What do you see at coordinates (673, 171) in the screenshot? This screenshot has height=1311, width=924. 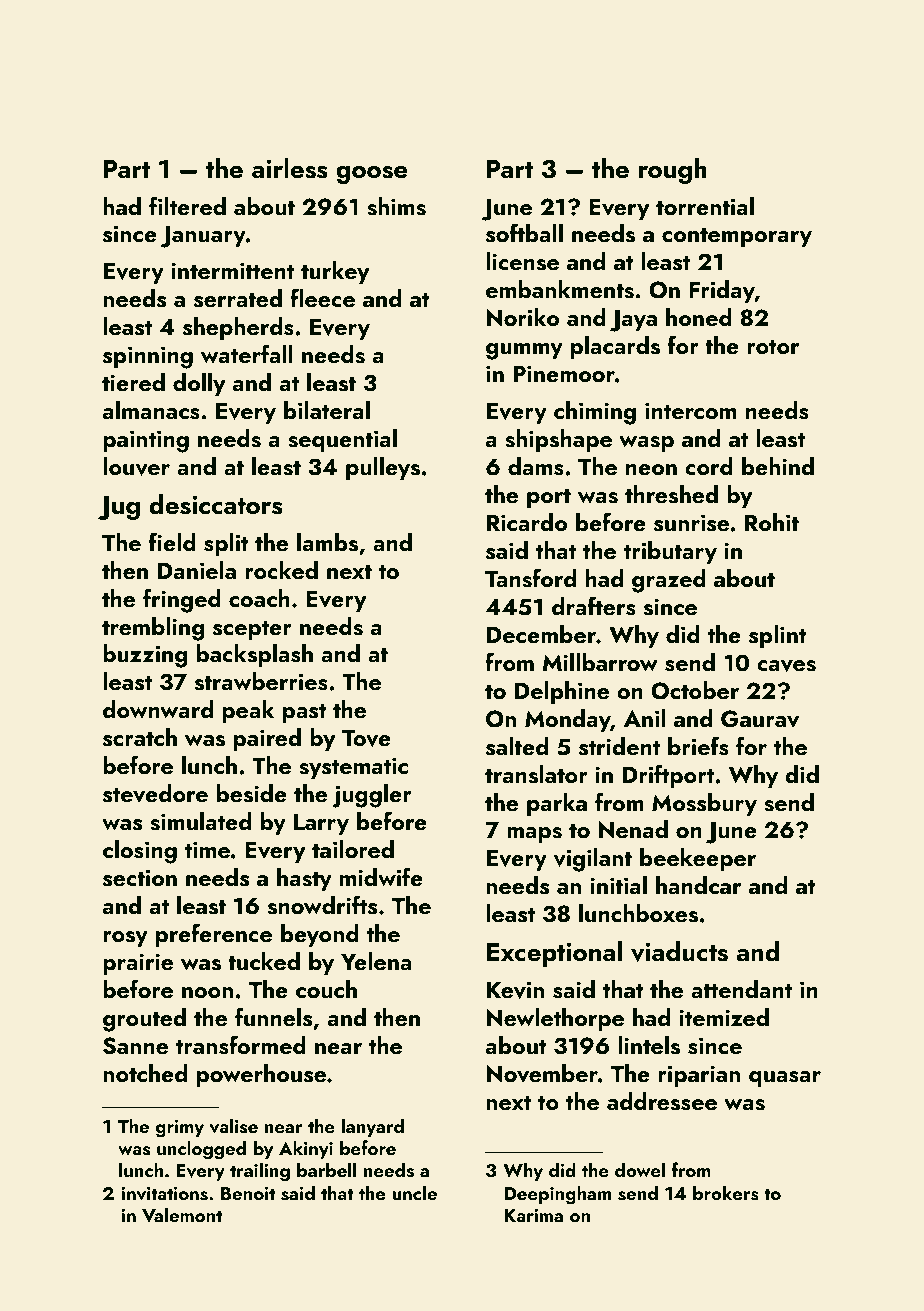 I see `rough` at bounding box center [673, 171].
